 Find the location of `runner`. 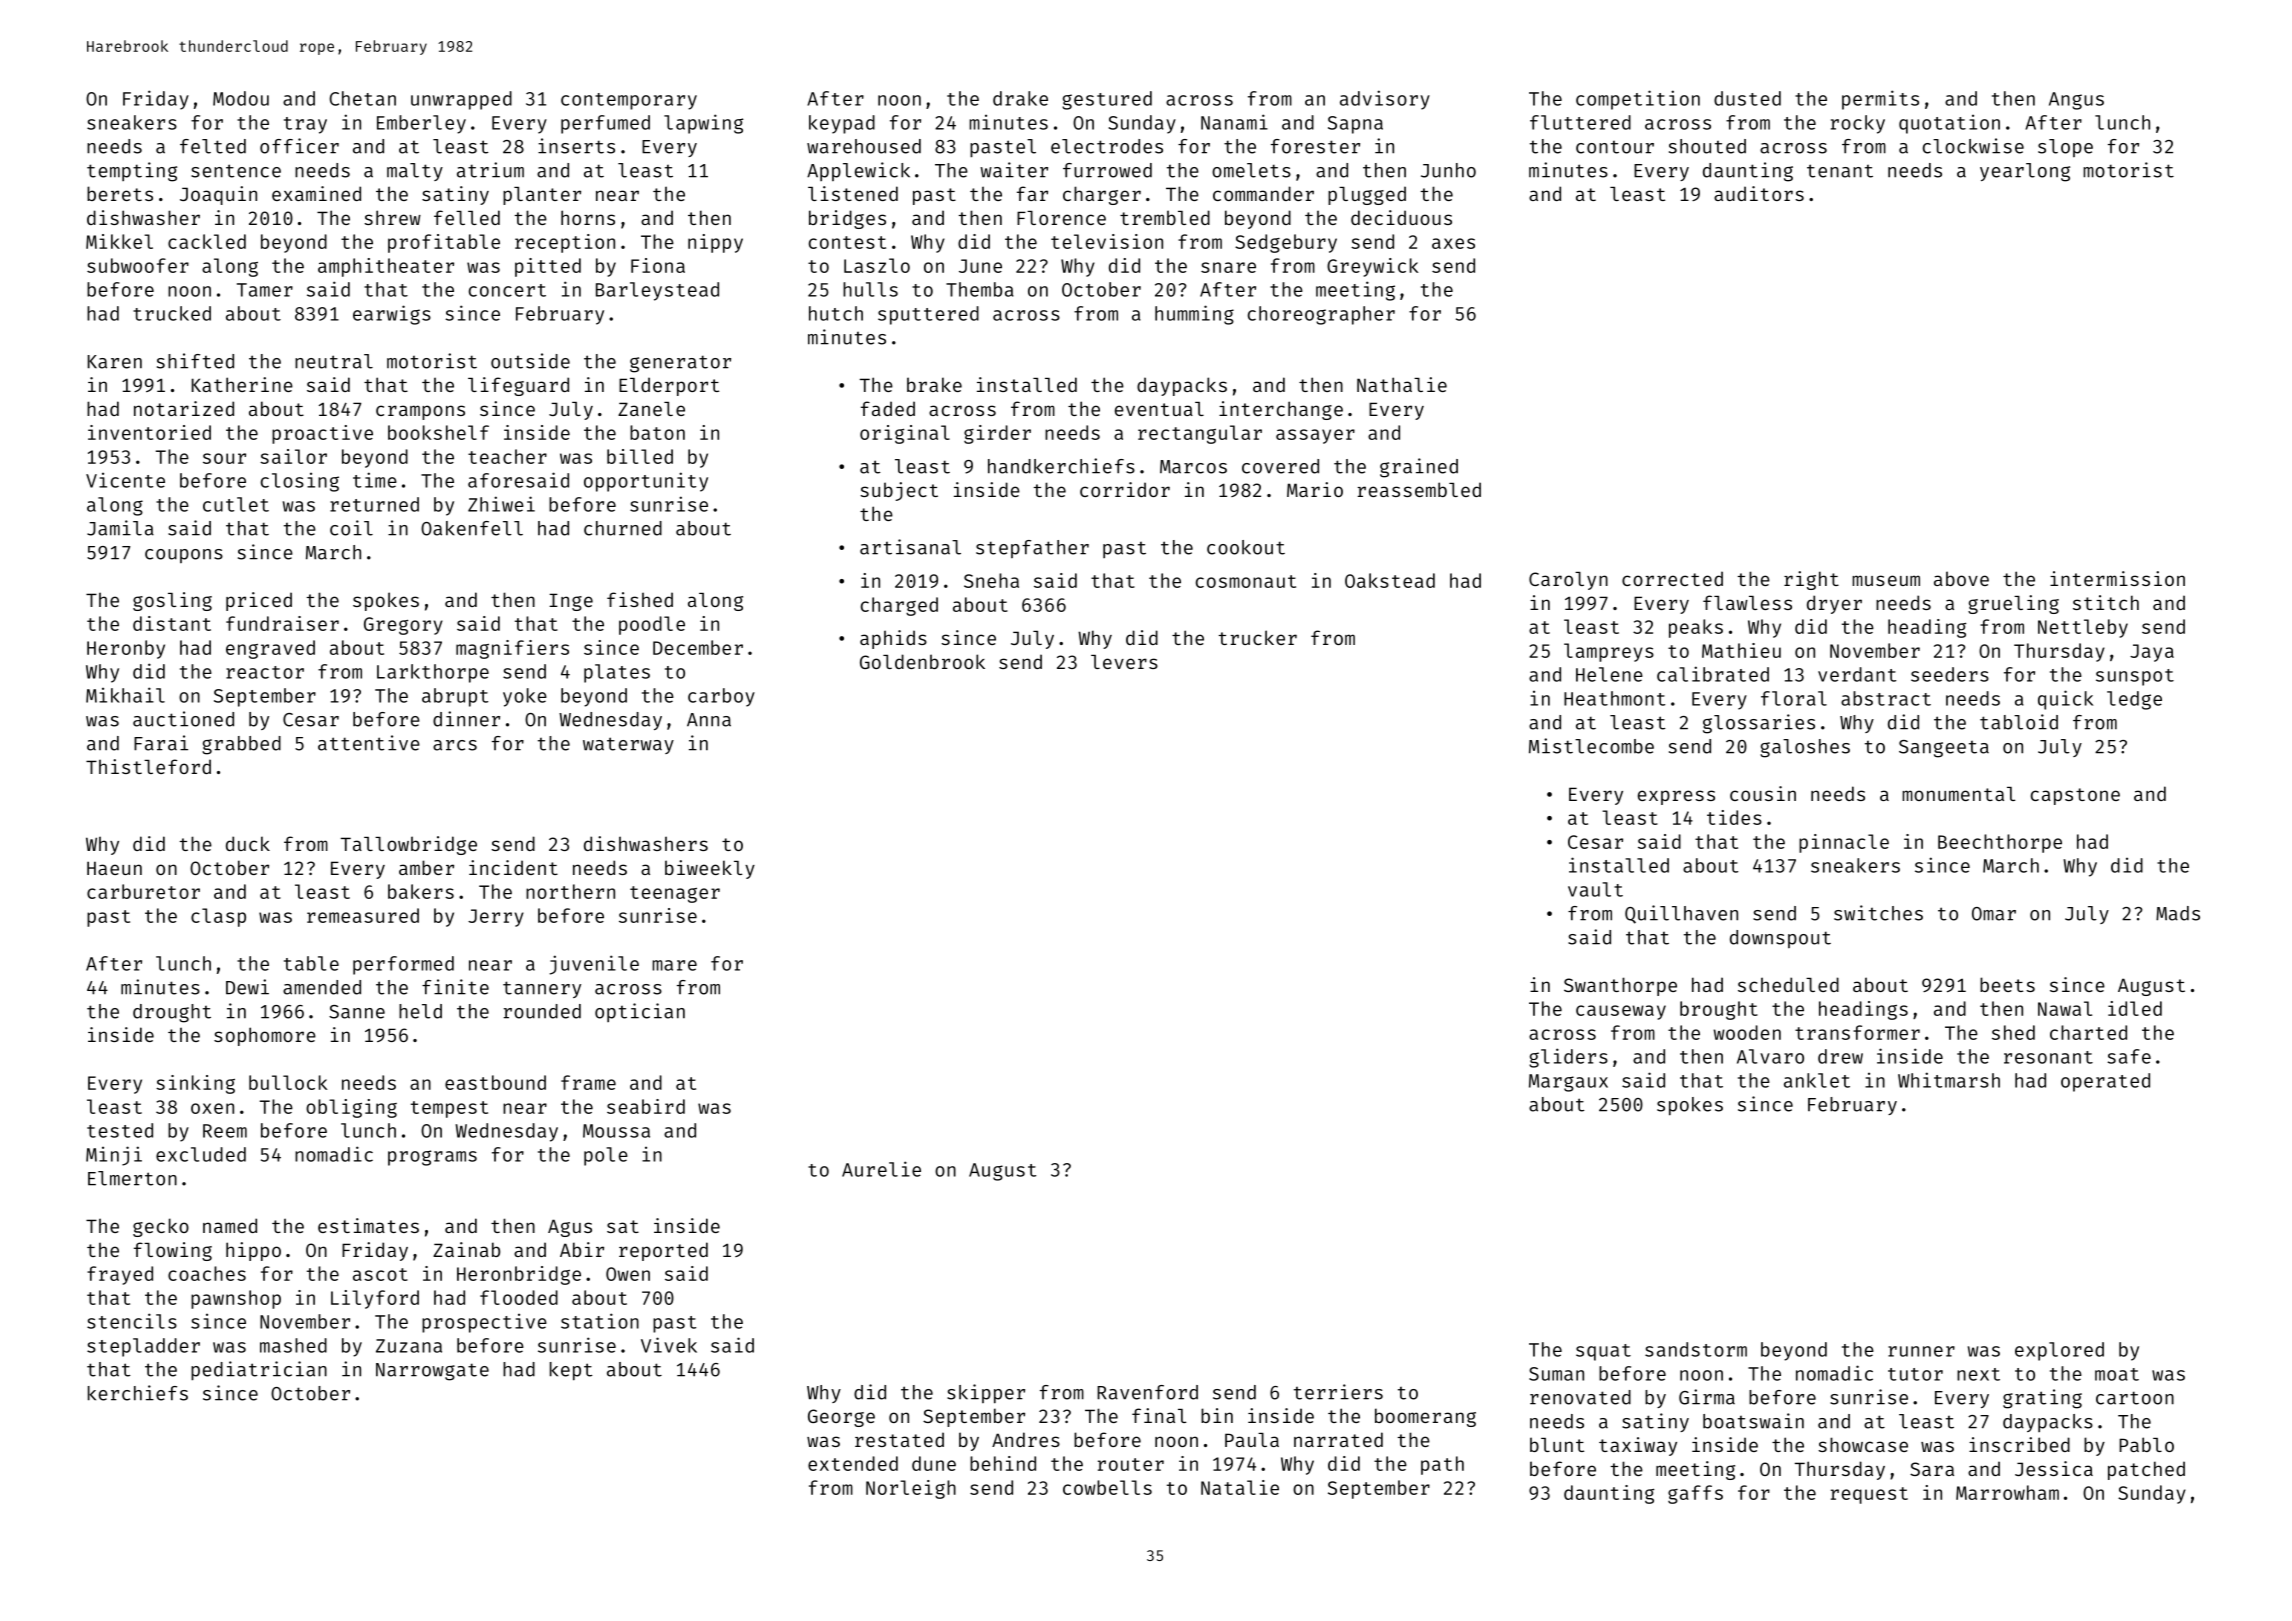

runner is located at coordinates (1921, 1351).
